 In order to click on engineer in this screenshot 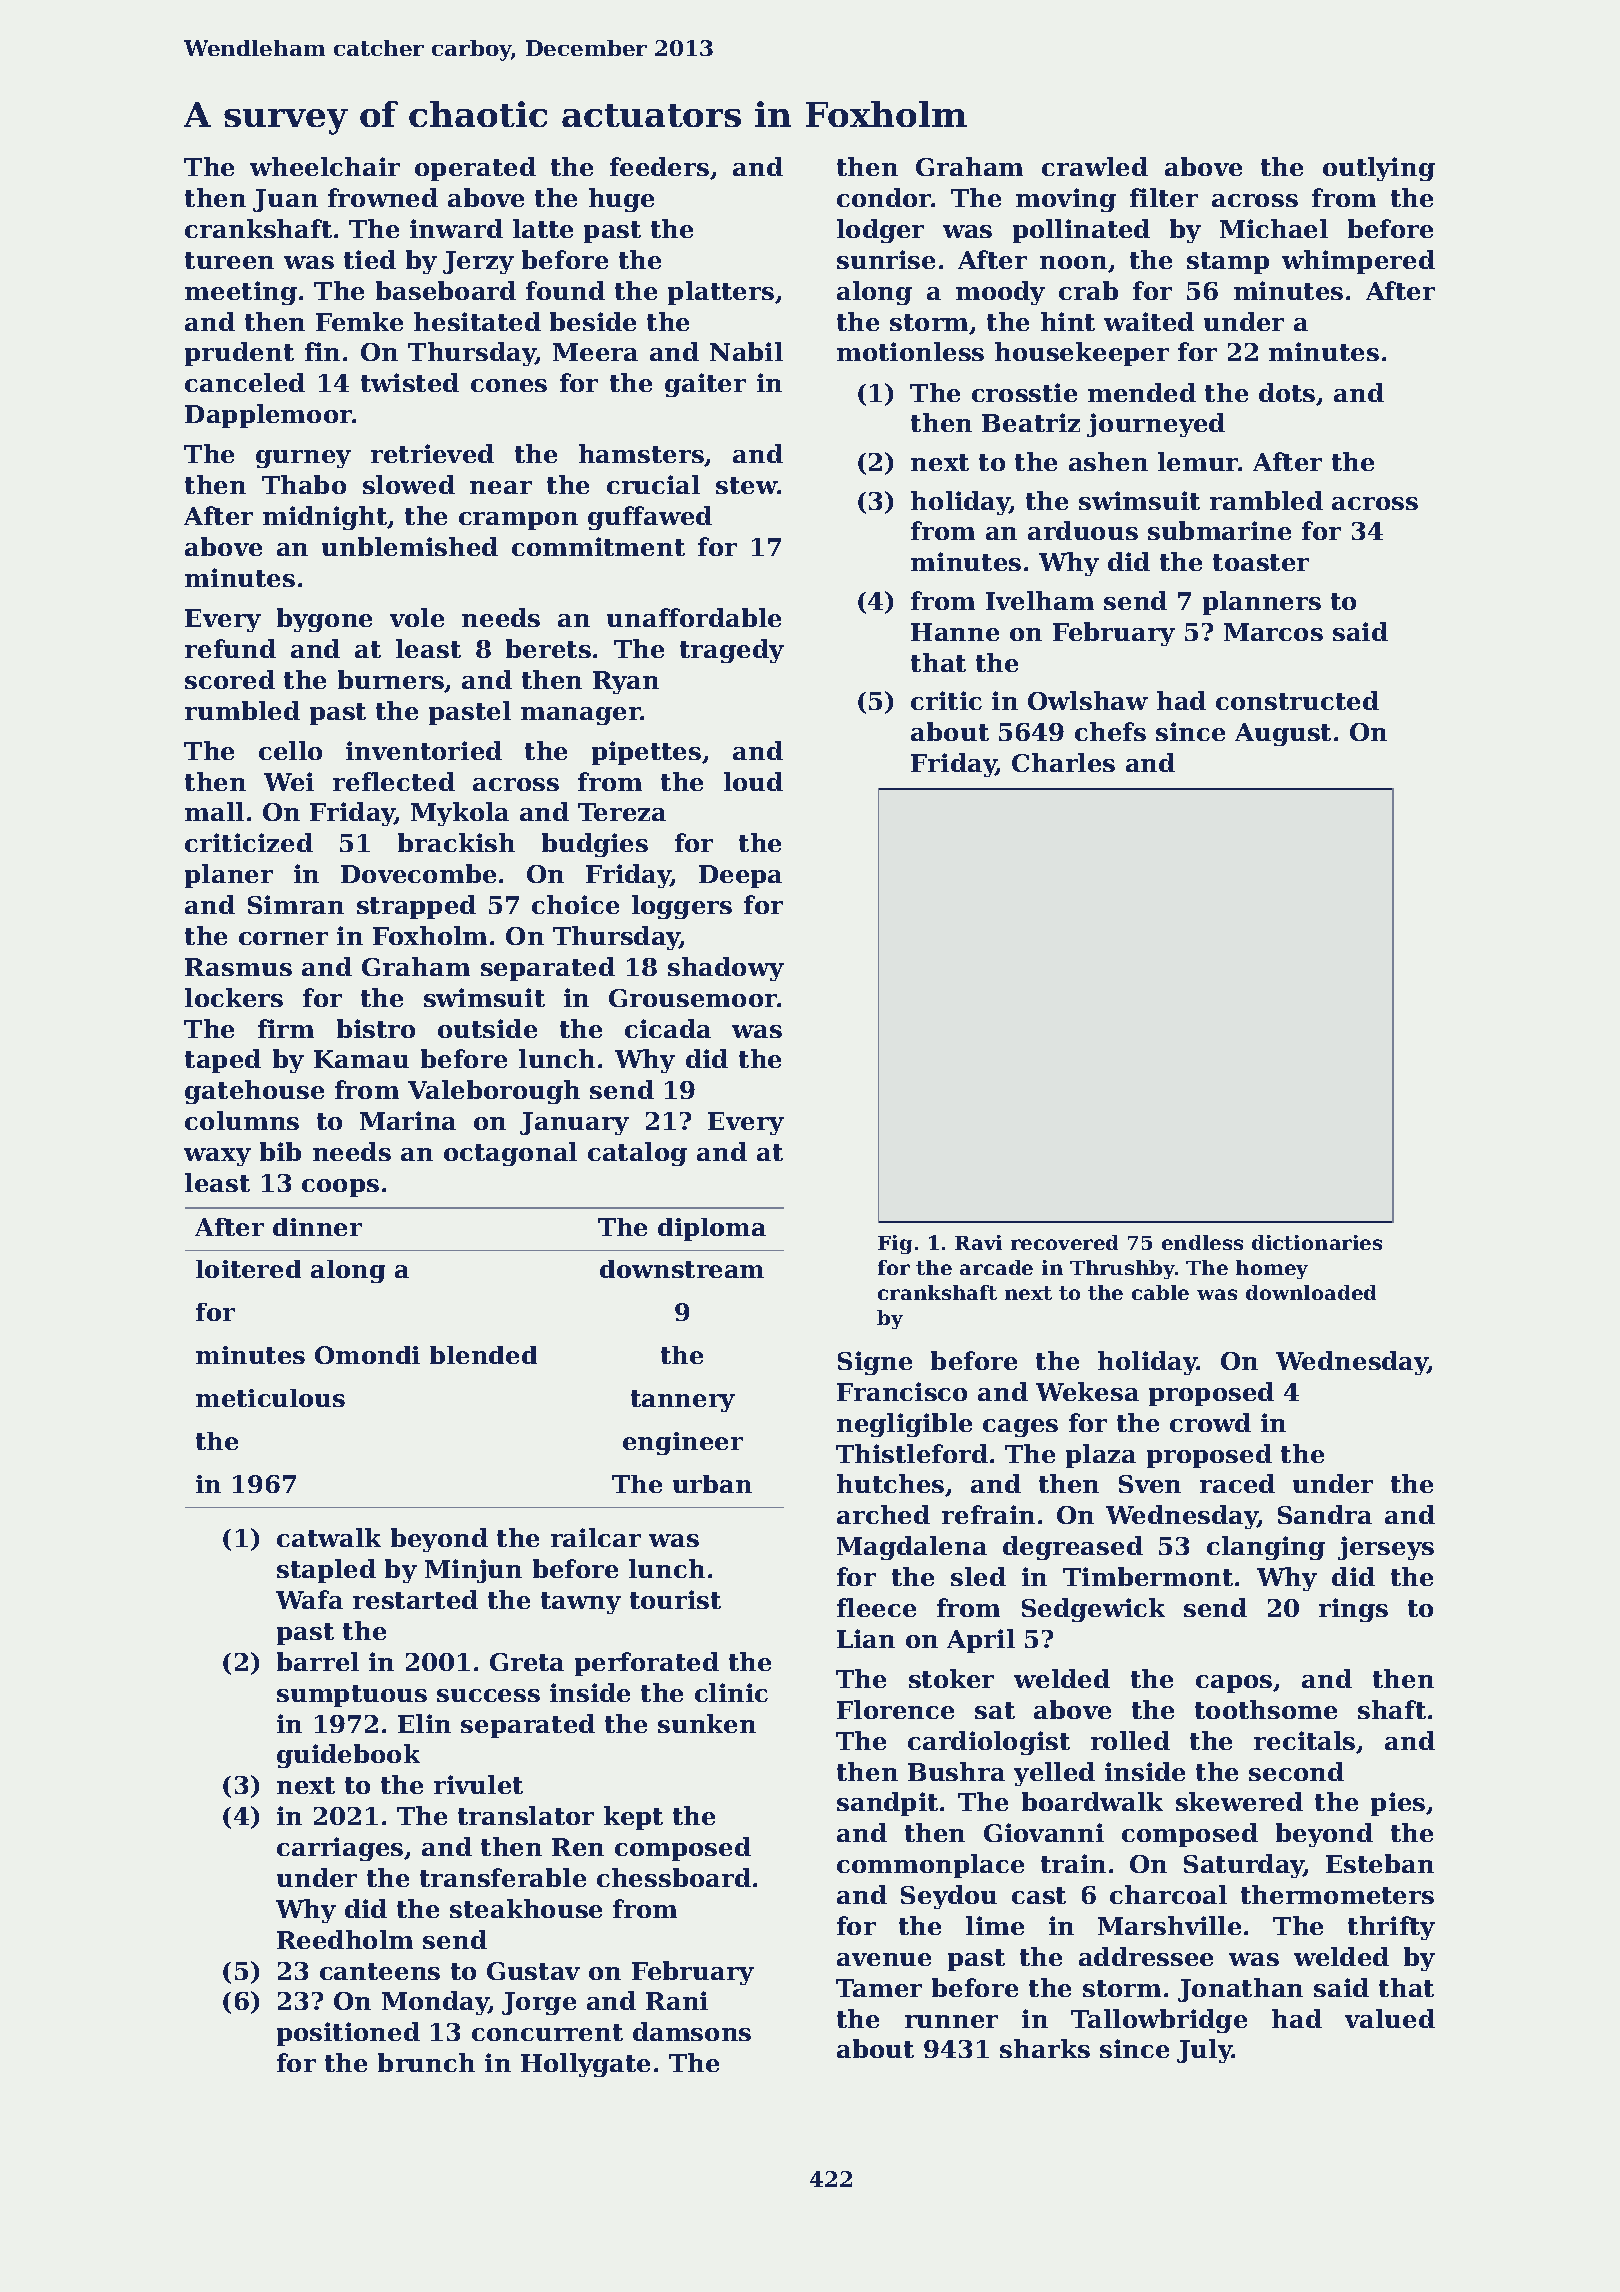, I will do `click(683, 1443)`.
